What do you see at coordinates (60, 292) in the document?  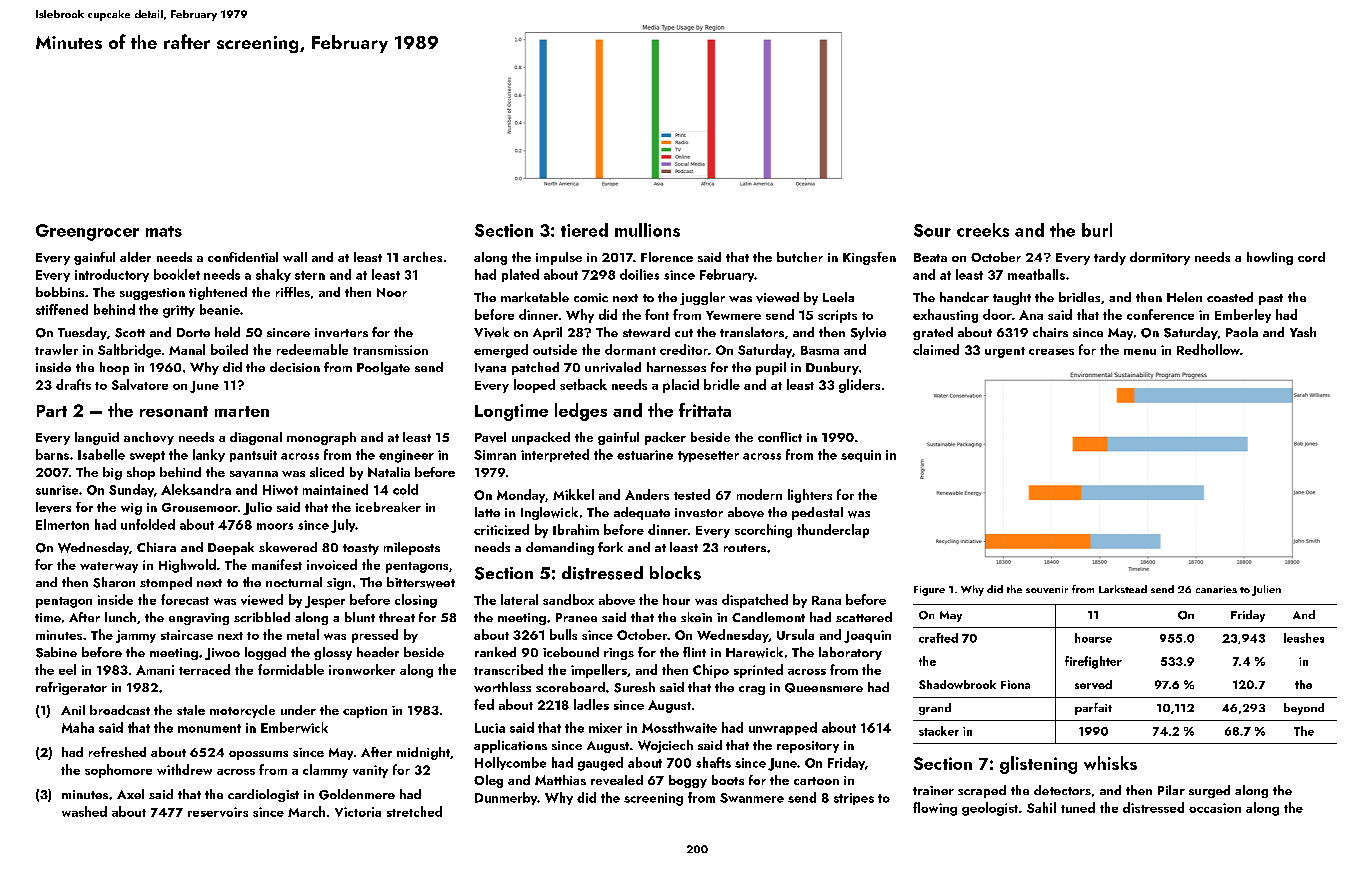 I see `bobbins` at bounding box center [60, 292].
